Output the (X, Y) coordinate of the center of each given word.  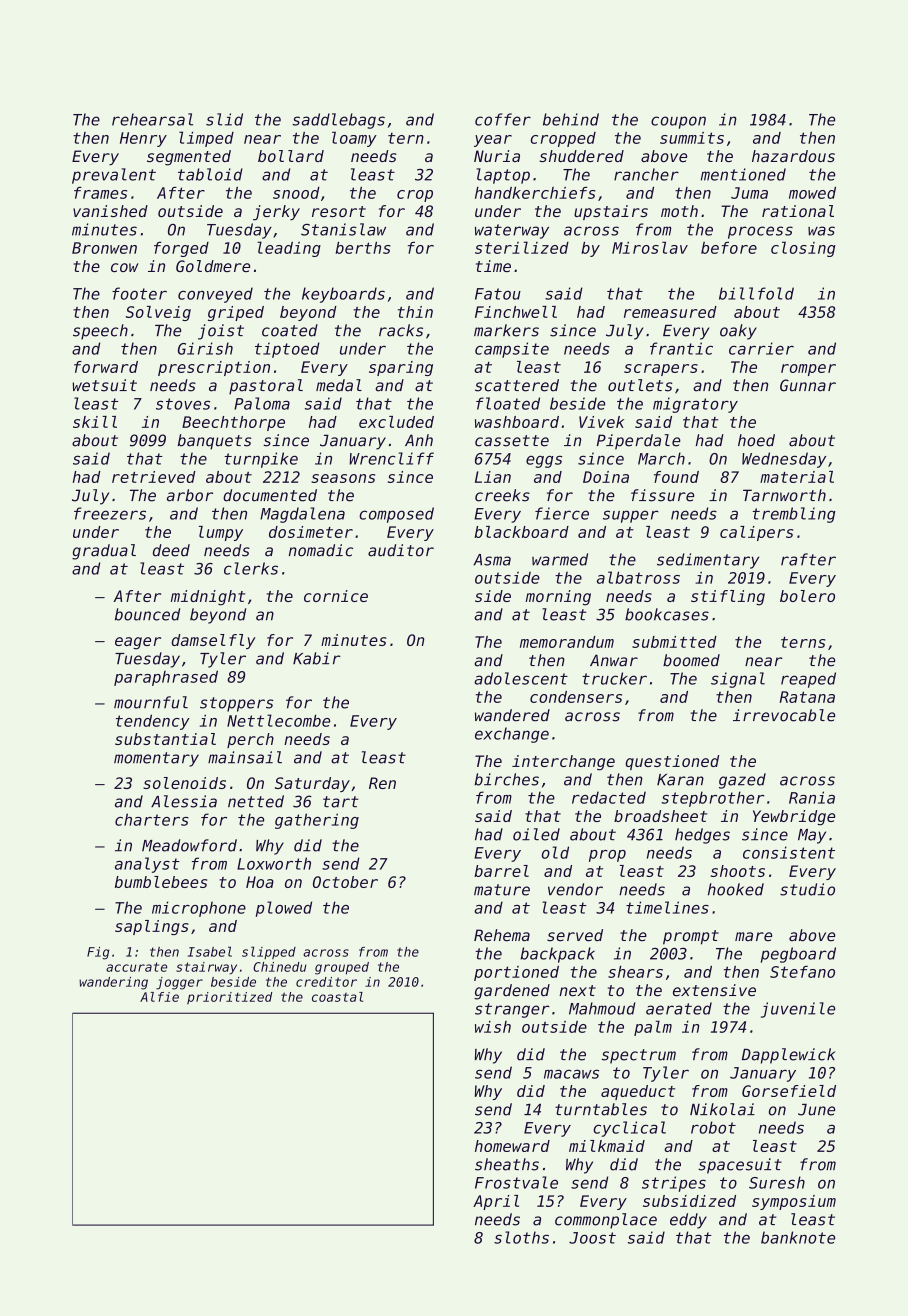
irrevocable (784, 715)
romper (808, 370)
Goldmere (213, 266)
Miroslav (650, 247)
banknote (798, 1237)
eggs (544, 461)
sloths (521, 1237)
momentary (156, 759)
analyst (147, 865)
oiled (536, 834)
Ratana (807, 697)
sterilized (522, 247)
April (496, 1202)
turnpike (261, 460)
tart (341, 802)
